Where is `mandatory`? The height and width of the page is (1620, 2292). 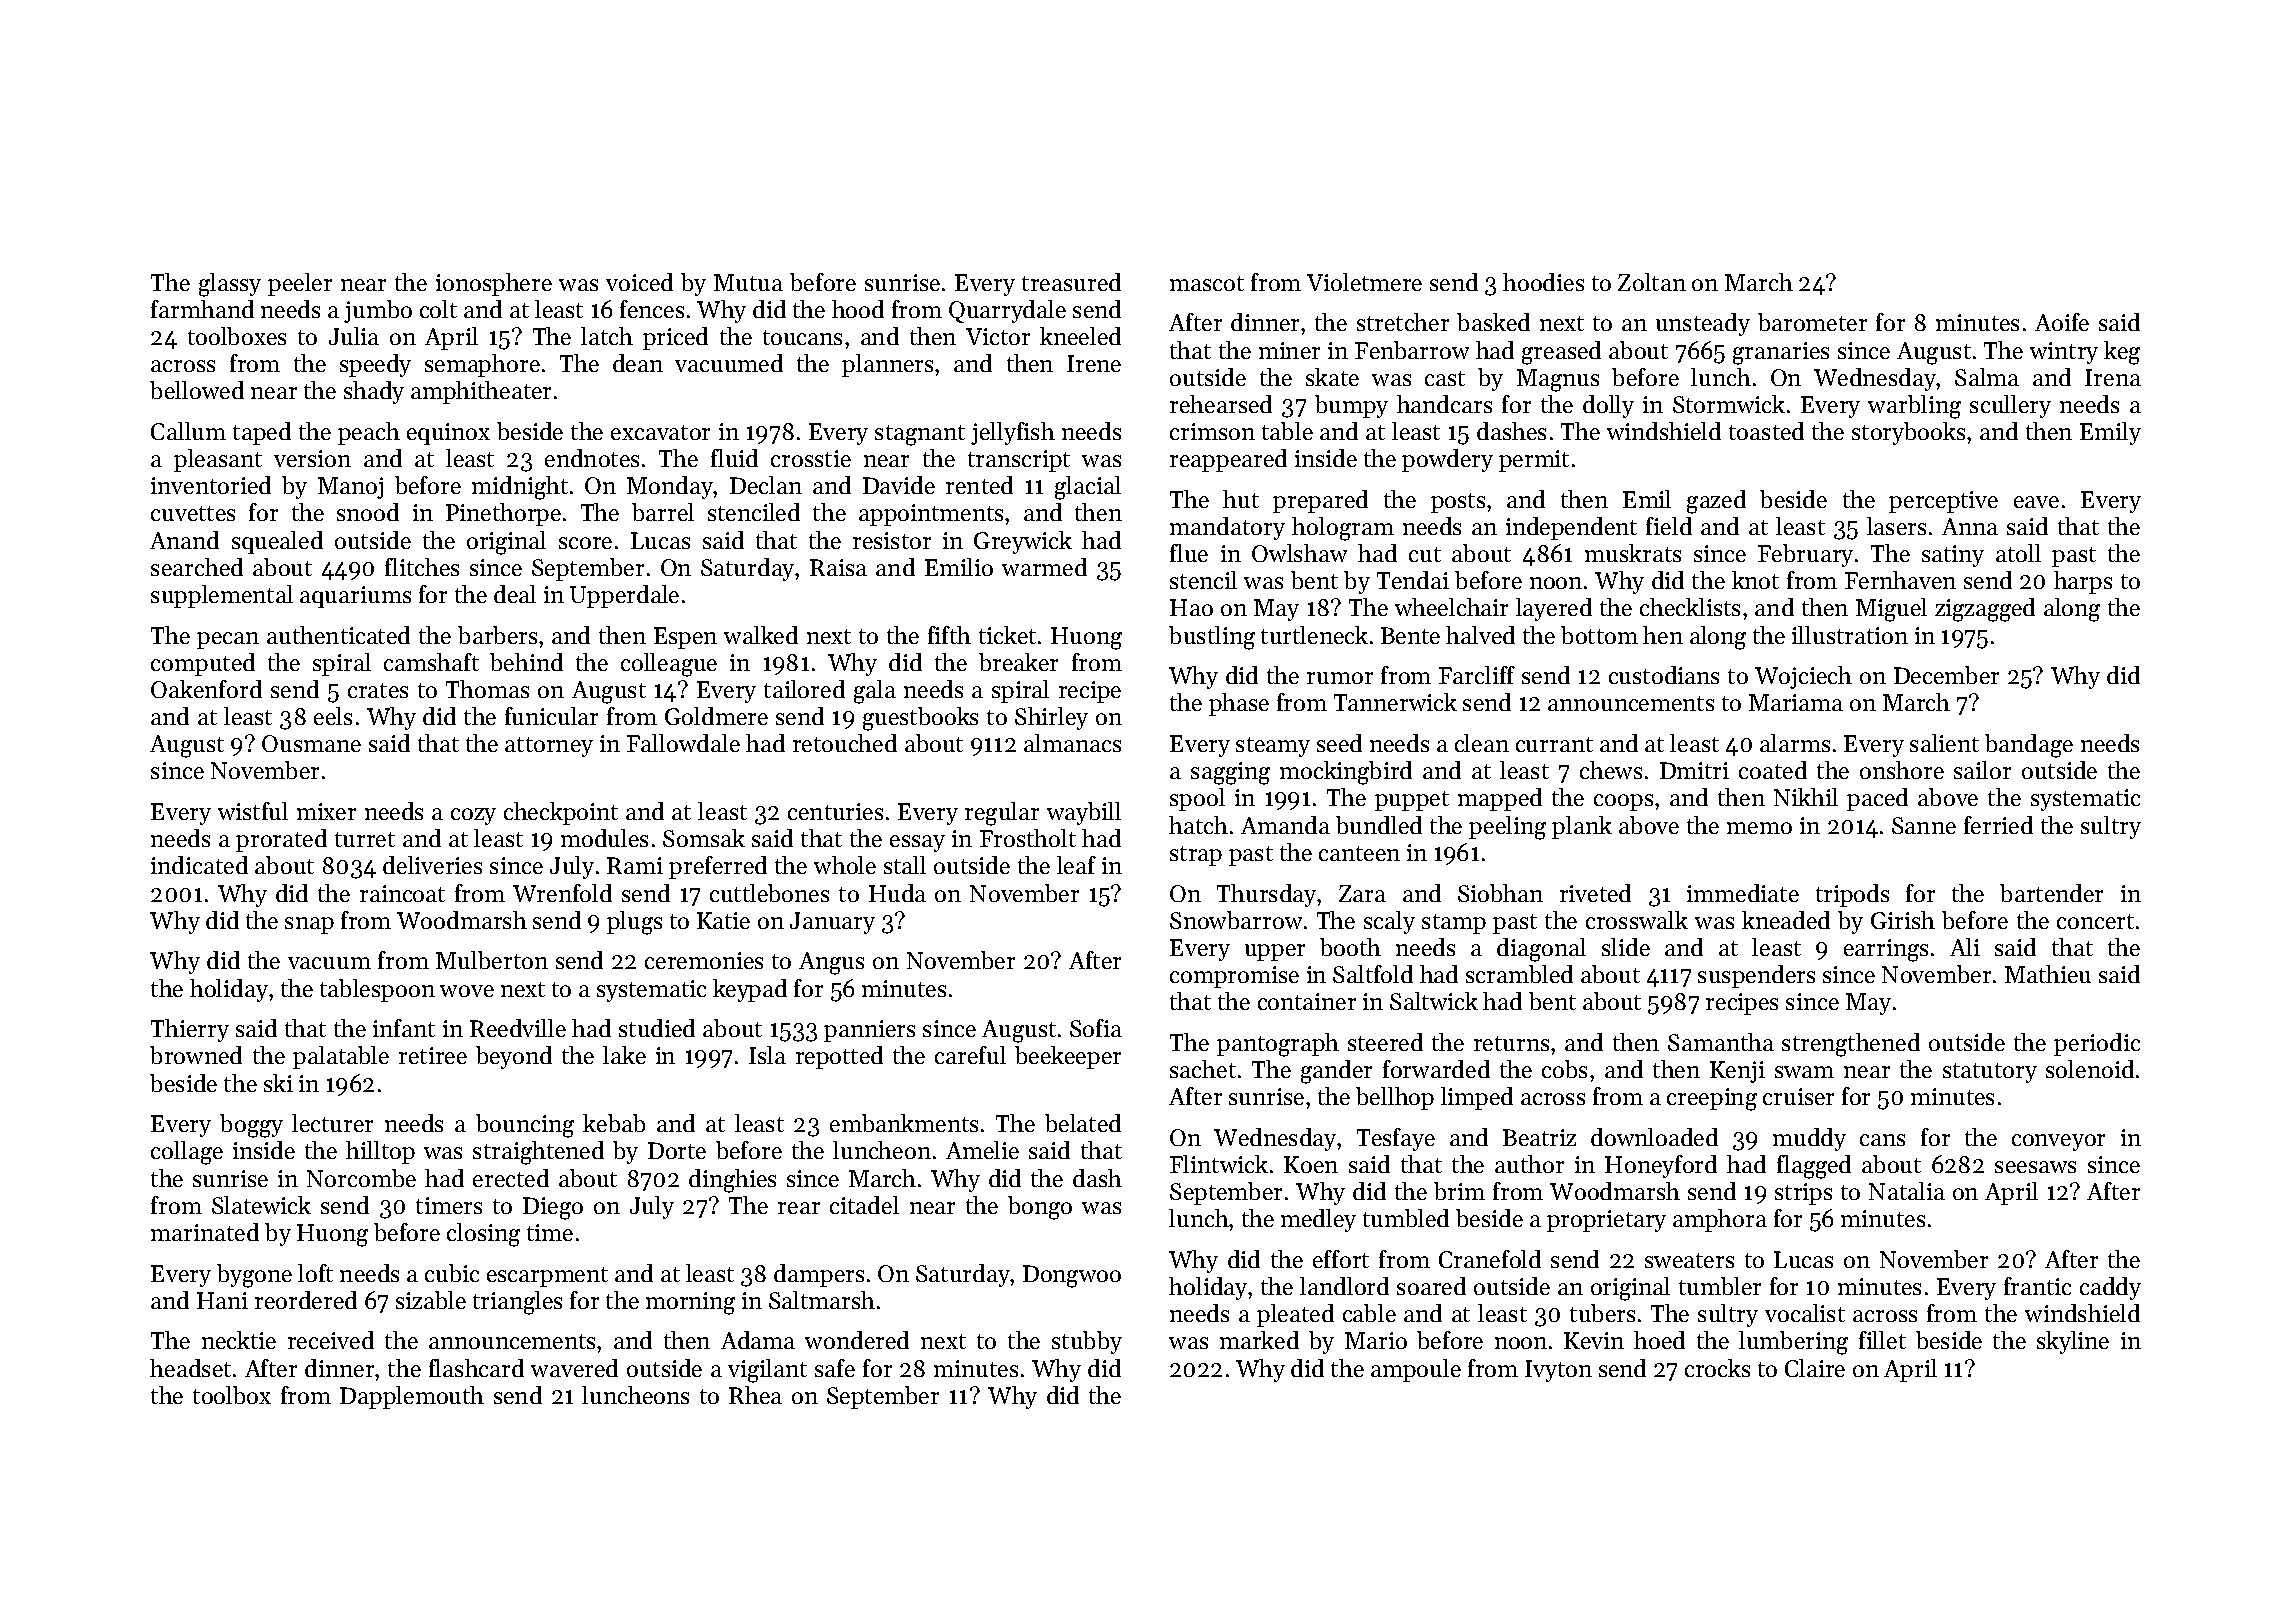
mandatory is located at coordinates (1227, 528).
